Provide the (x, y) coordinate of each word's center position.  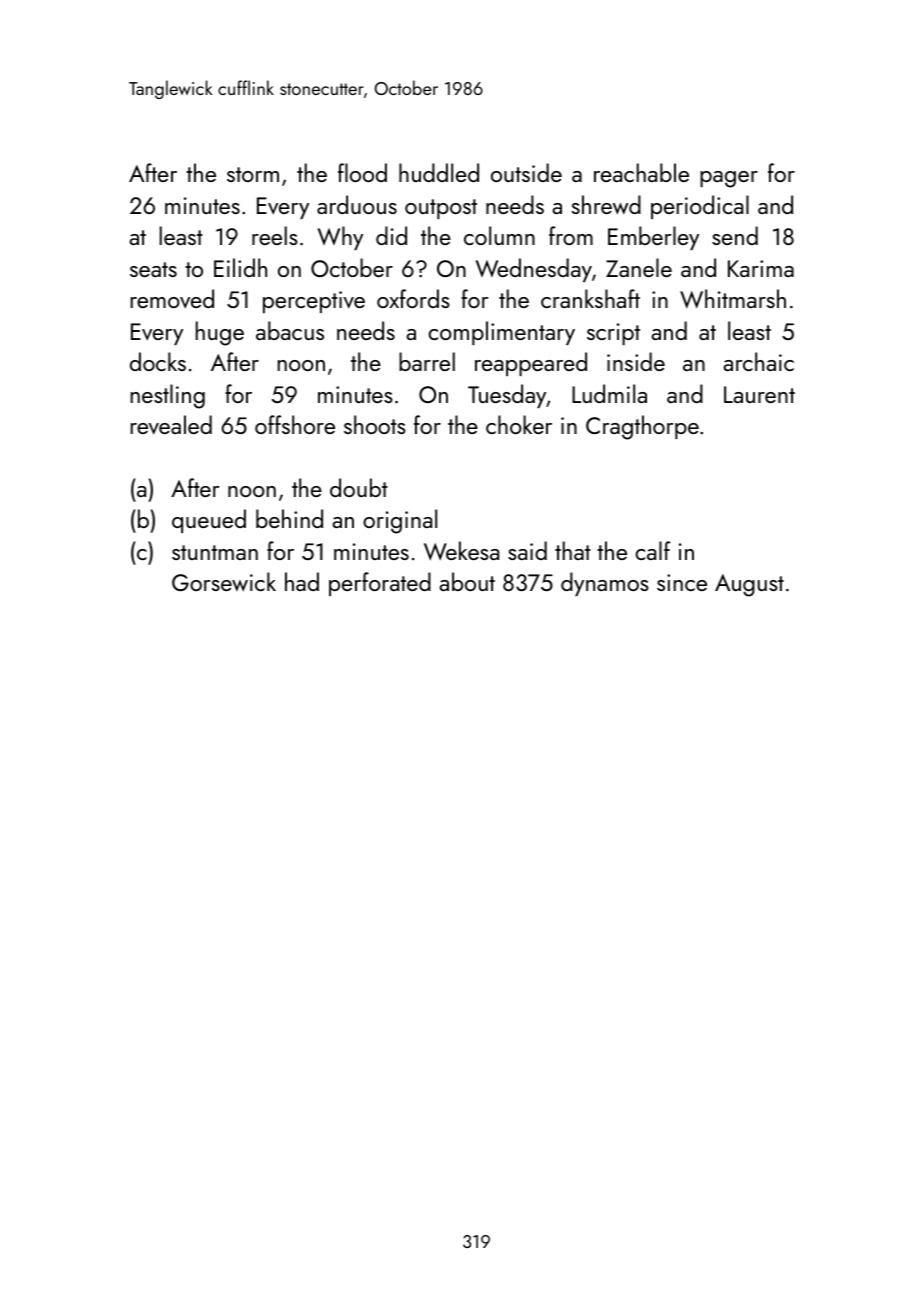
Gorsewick (224, 582)
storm (253, 174)
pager (729, 179)
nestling (168, 396)
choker (519, 424)
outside (526, 172)
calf (653, 550)
